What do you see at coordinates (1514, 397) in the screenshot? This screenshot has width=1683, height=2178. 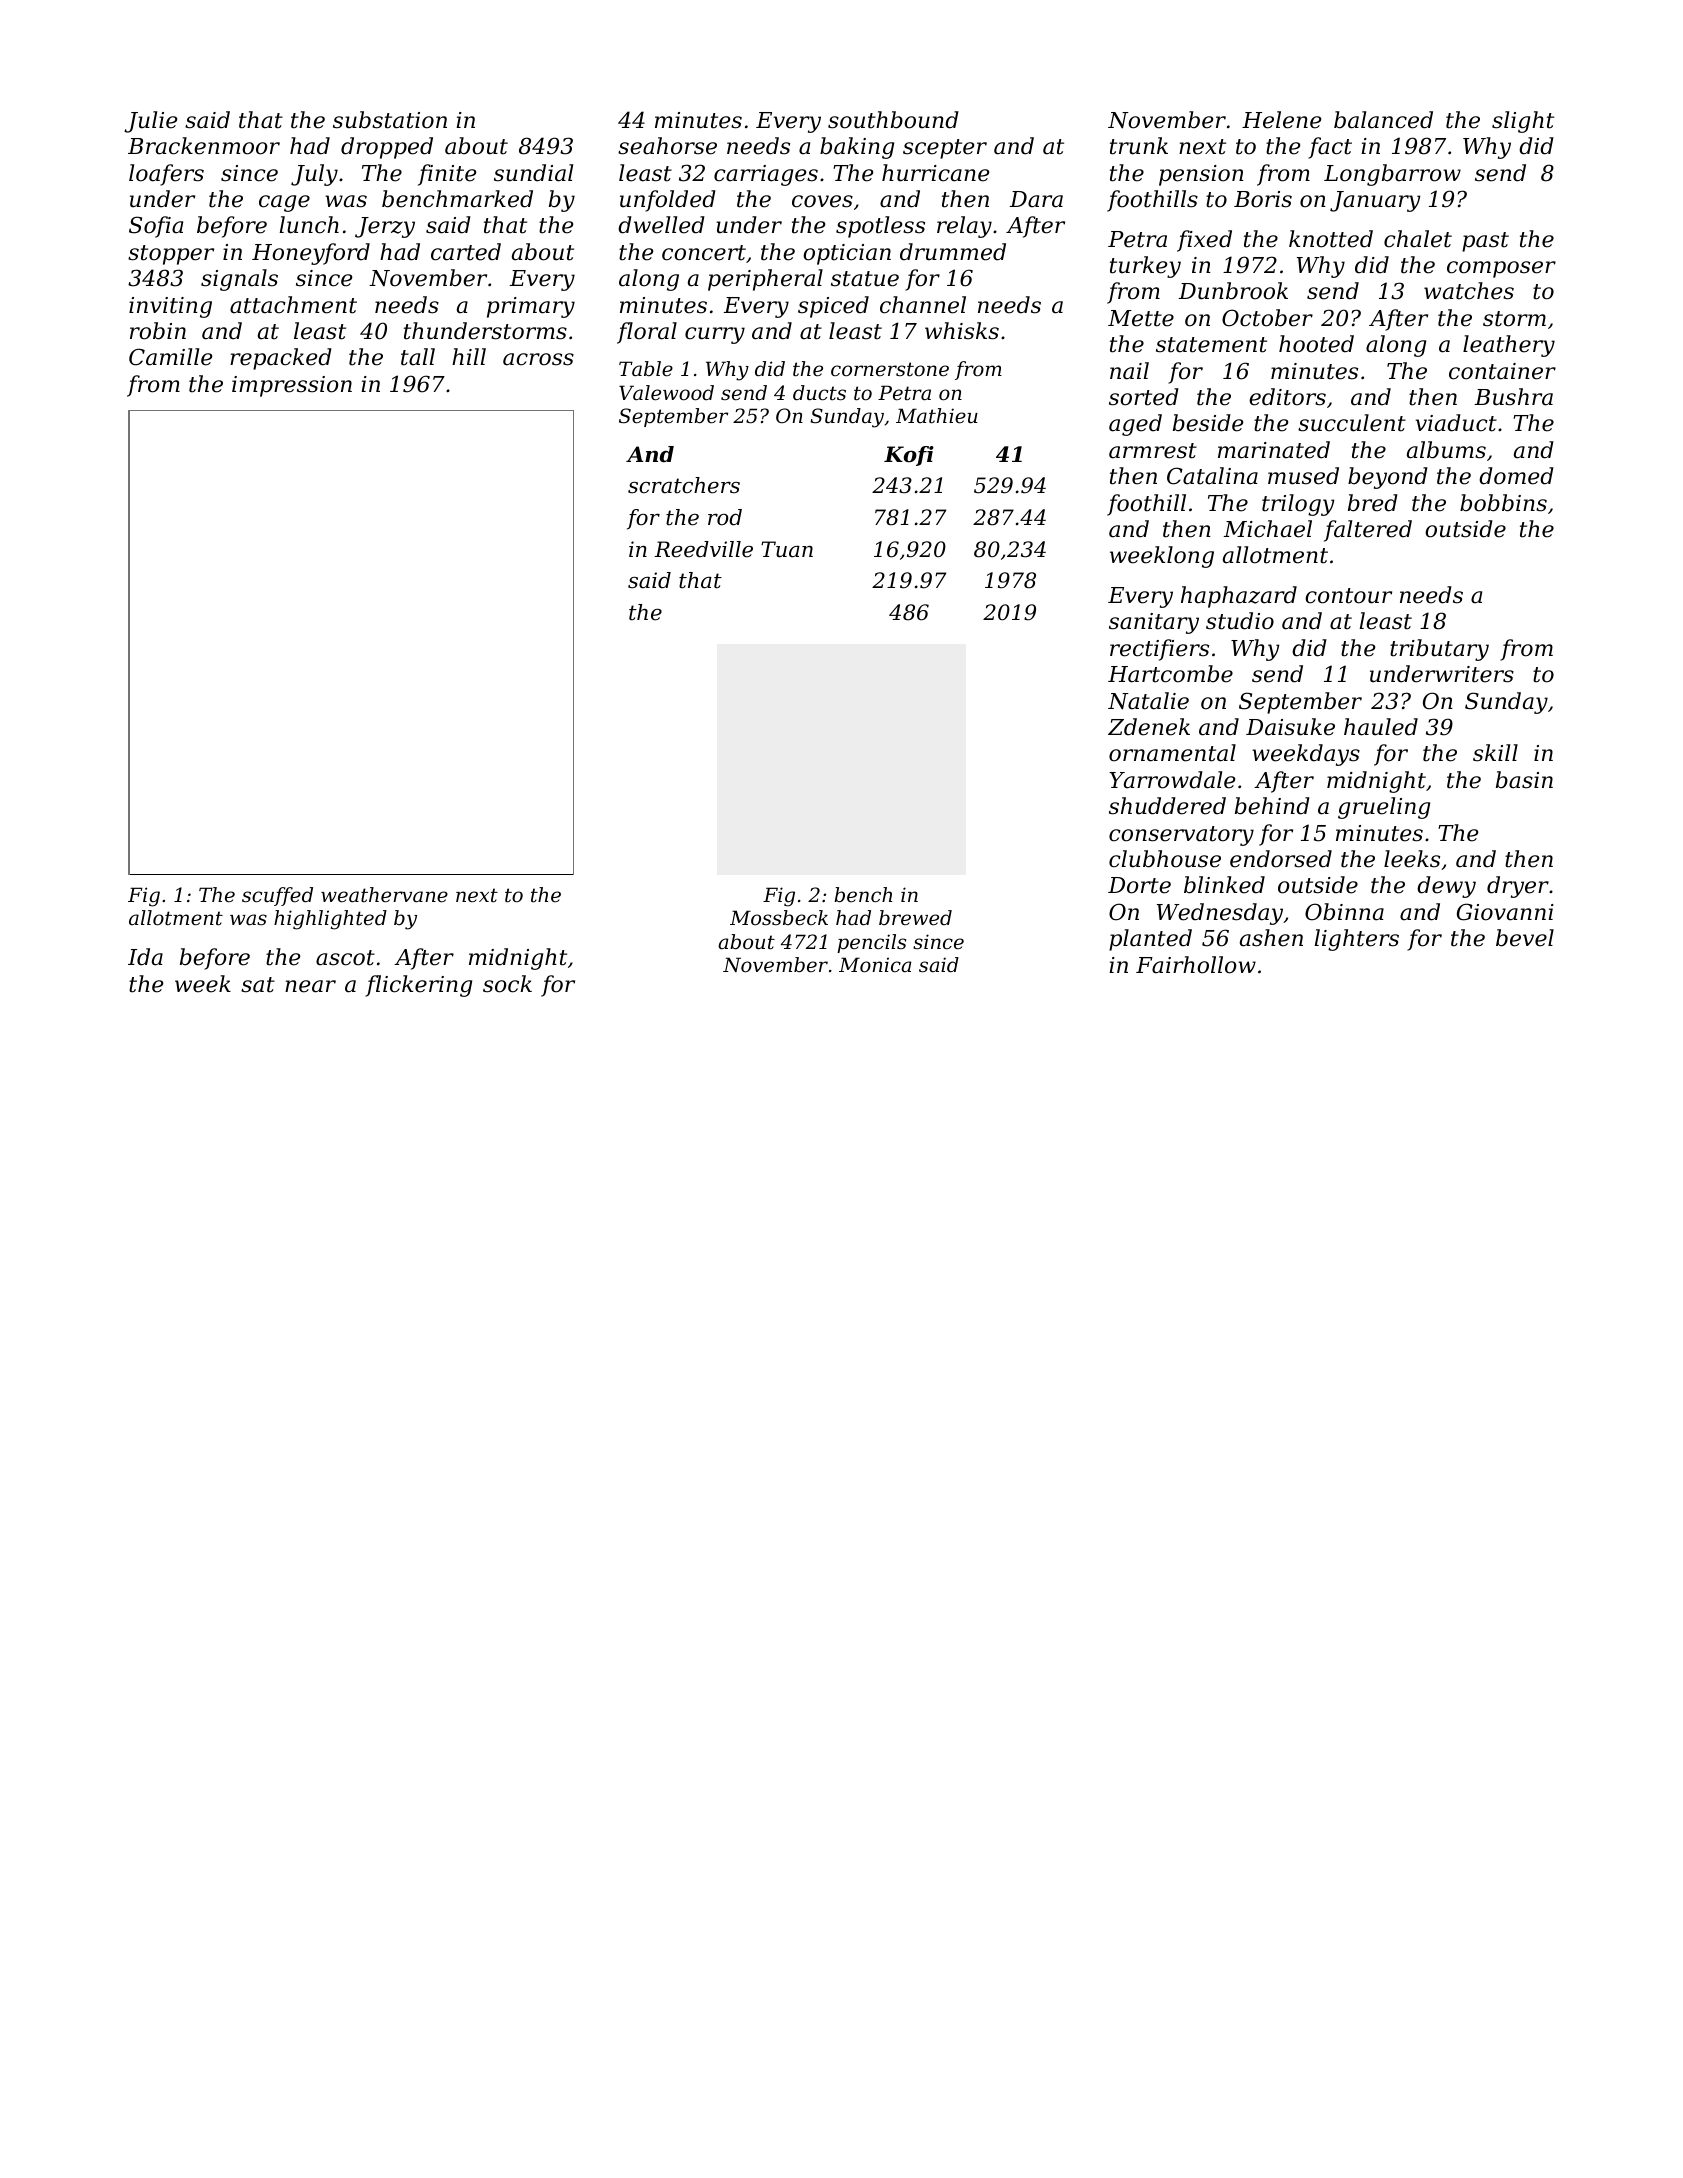 I see `Bushra` at bounding box center [1514, 397].
